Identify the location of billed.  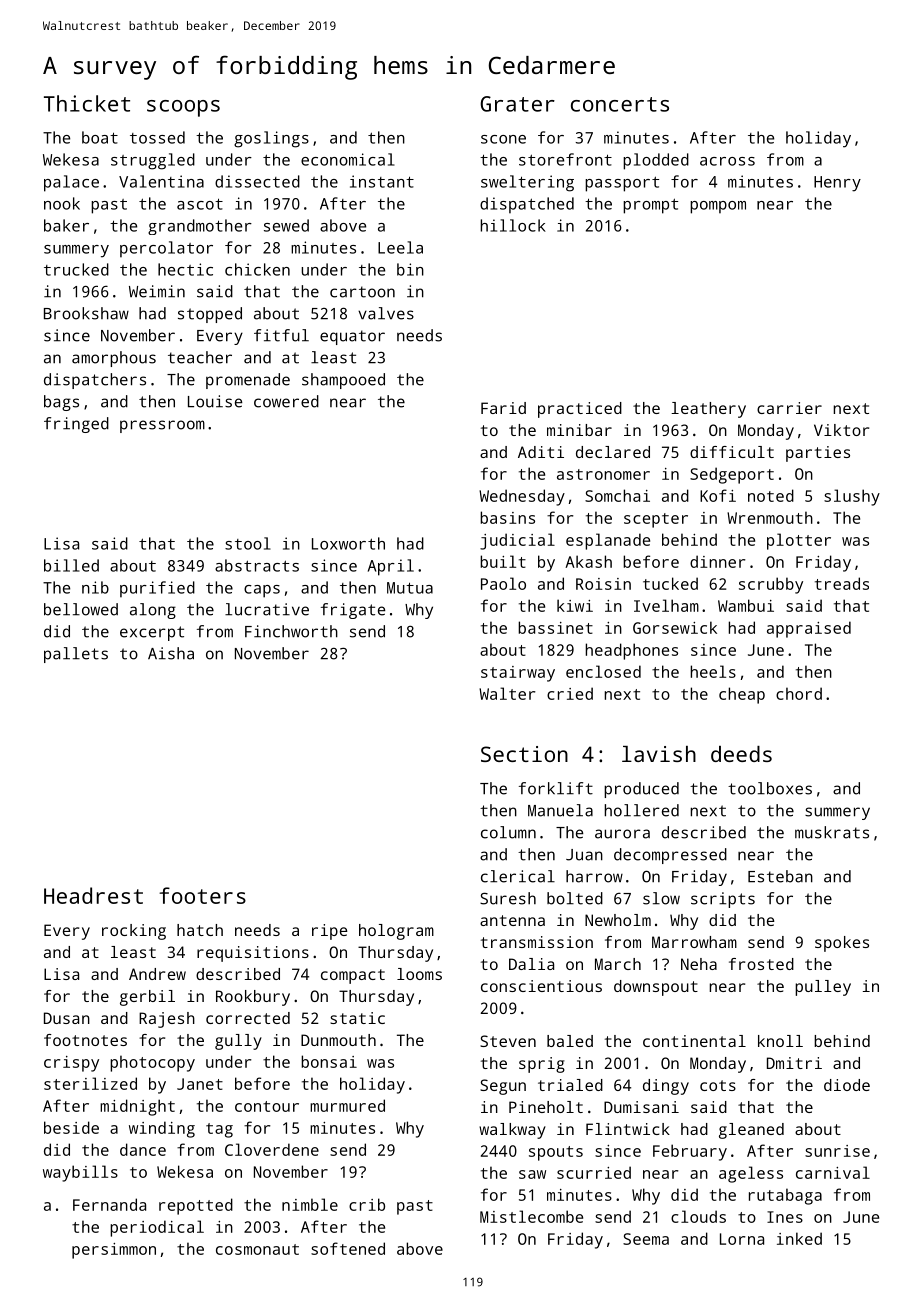
(71, 565).
